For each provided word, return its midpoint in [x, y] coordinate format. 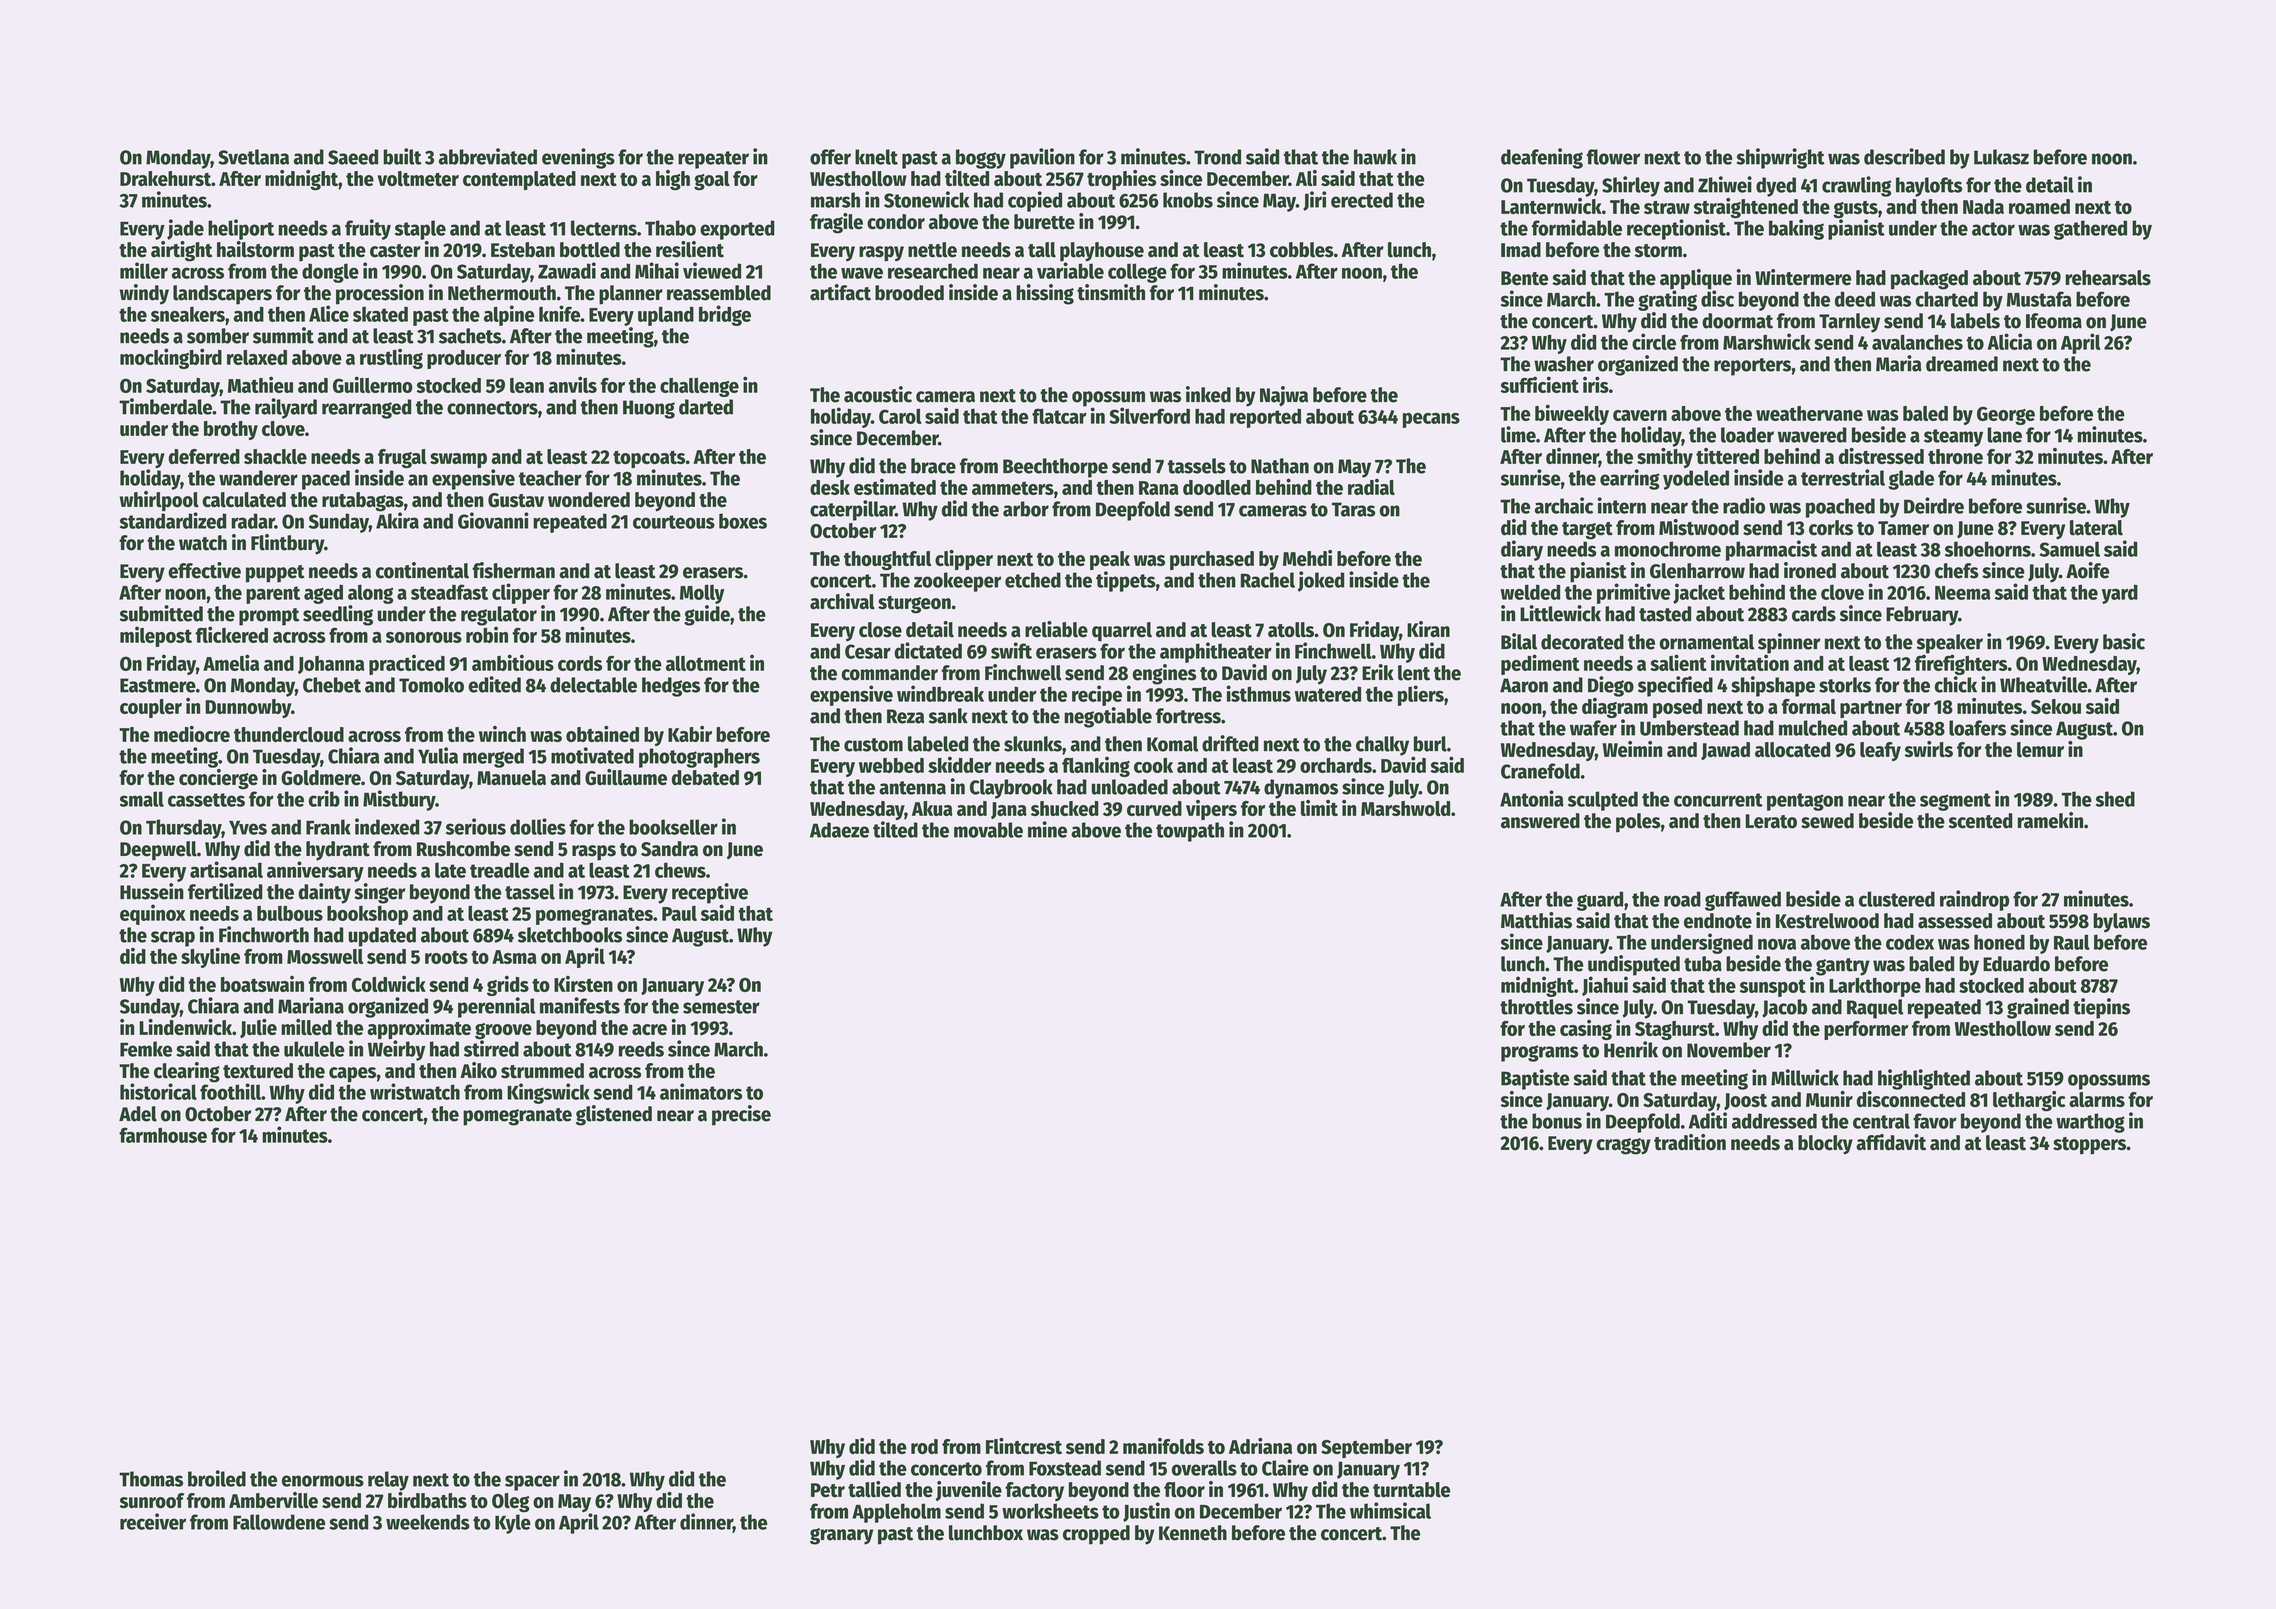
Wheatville [2043, 684]
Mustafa [2039, 299]
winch [502, 734]
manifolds [1163, 1446]
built [402, 156]
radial [1371, 486]
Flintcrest [1024, 1446]
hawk [1375, 157]
